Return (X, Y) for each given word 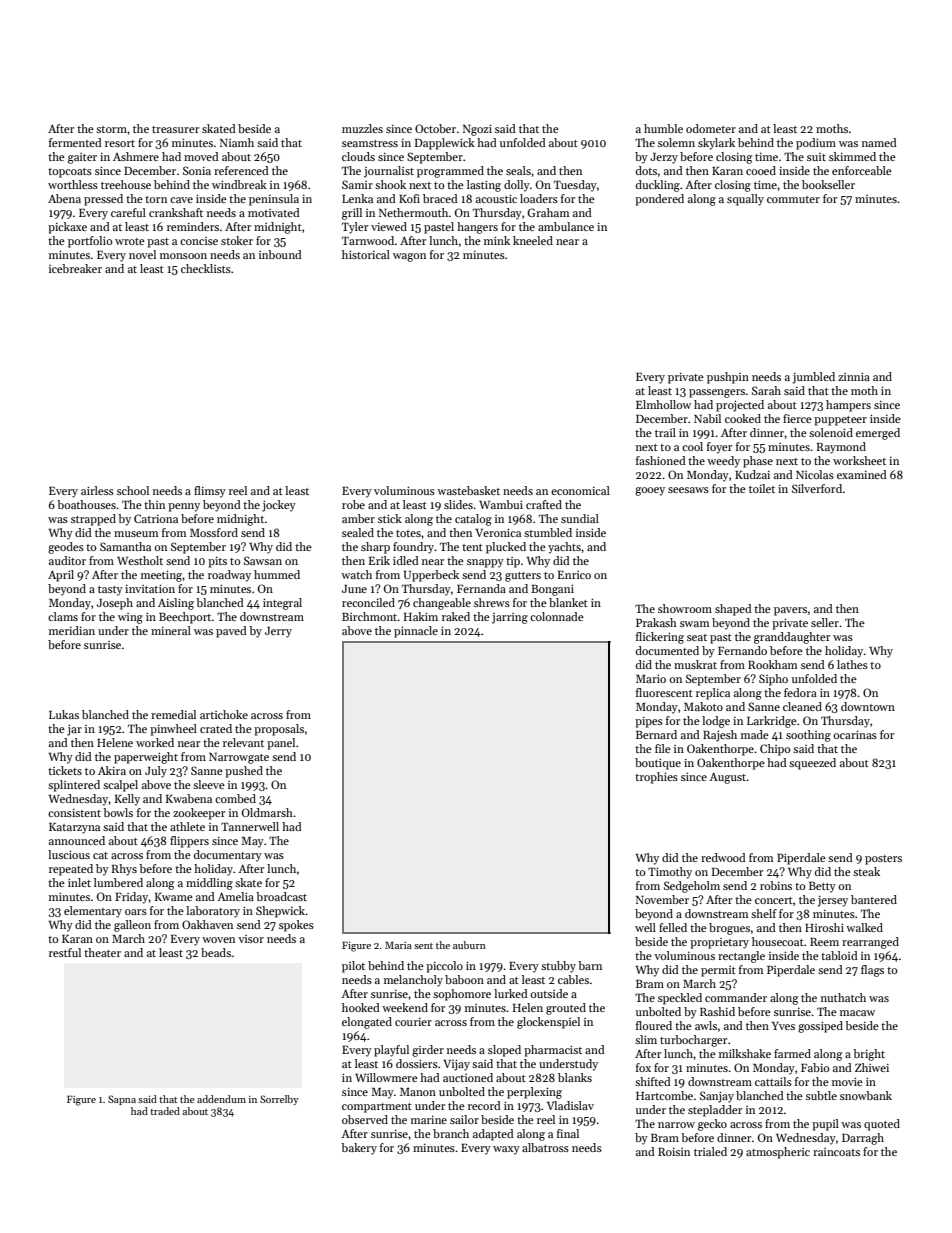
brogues (729, 929)
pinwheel (173, 730)
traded (165, 1111)
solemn (676, 142)
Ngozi (477, 130)
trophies (656, 778)
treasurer (175, 129)
